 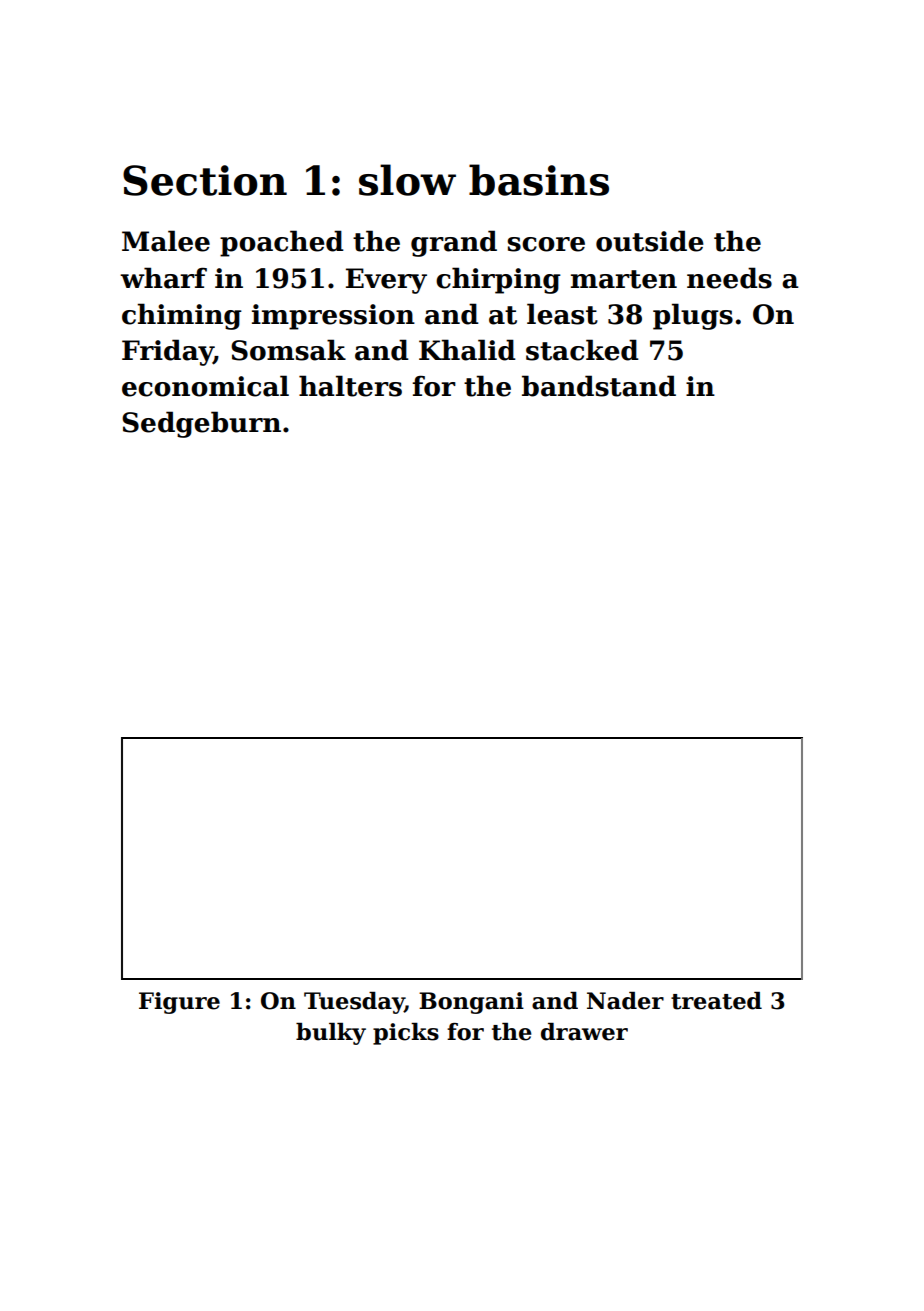 I want to click on halters, so click(x=350, y=386).
